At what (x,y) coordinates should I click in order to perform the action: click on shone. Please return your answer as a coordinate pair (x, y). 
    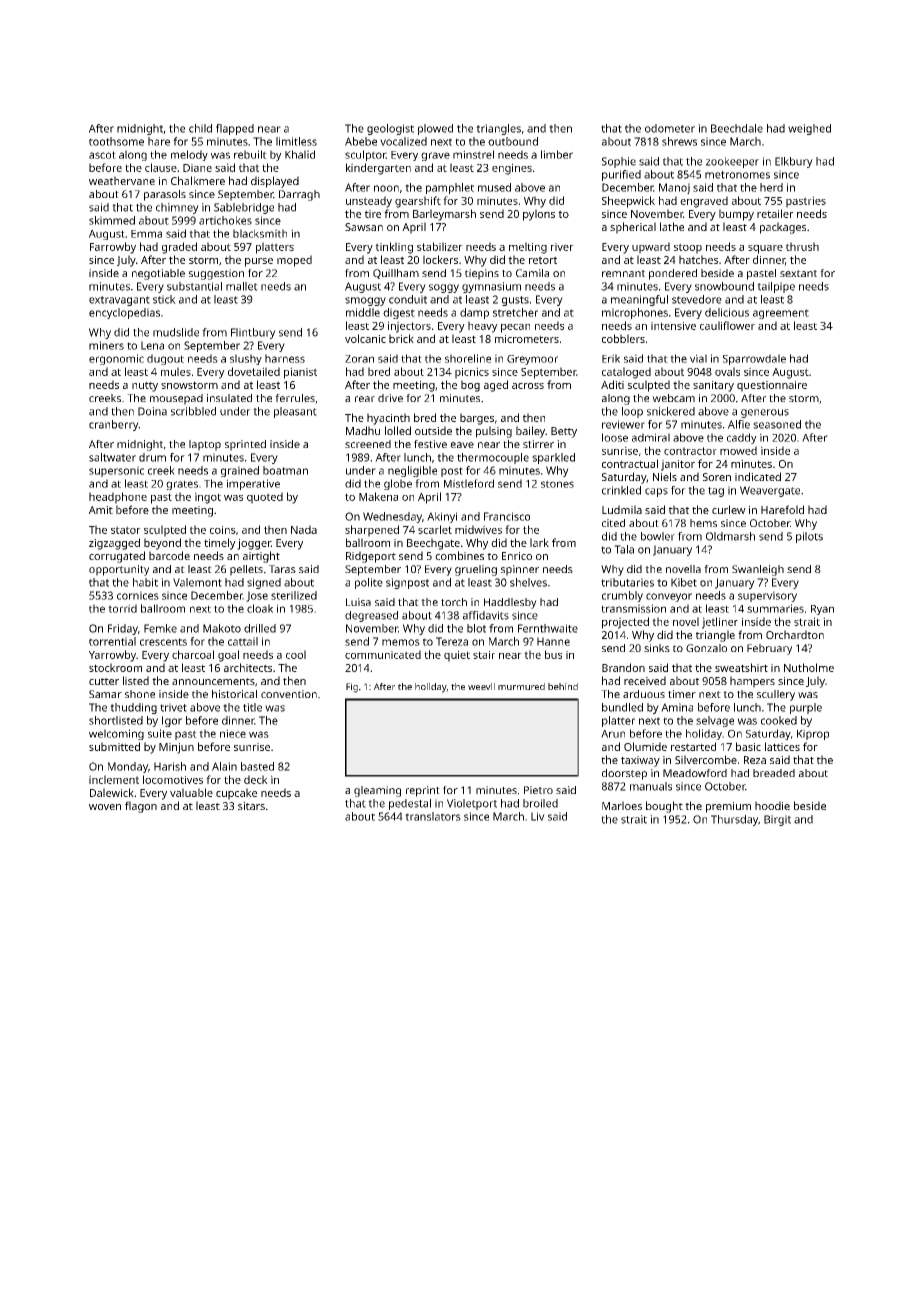
    Looking at the image, I should click on (140, 694).
